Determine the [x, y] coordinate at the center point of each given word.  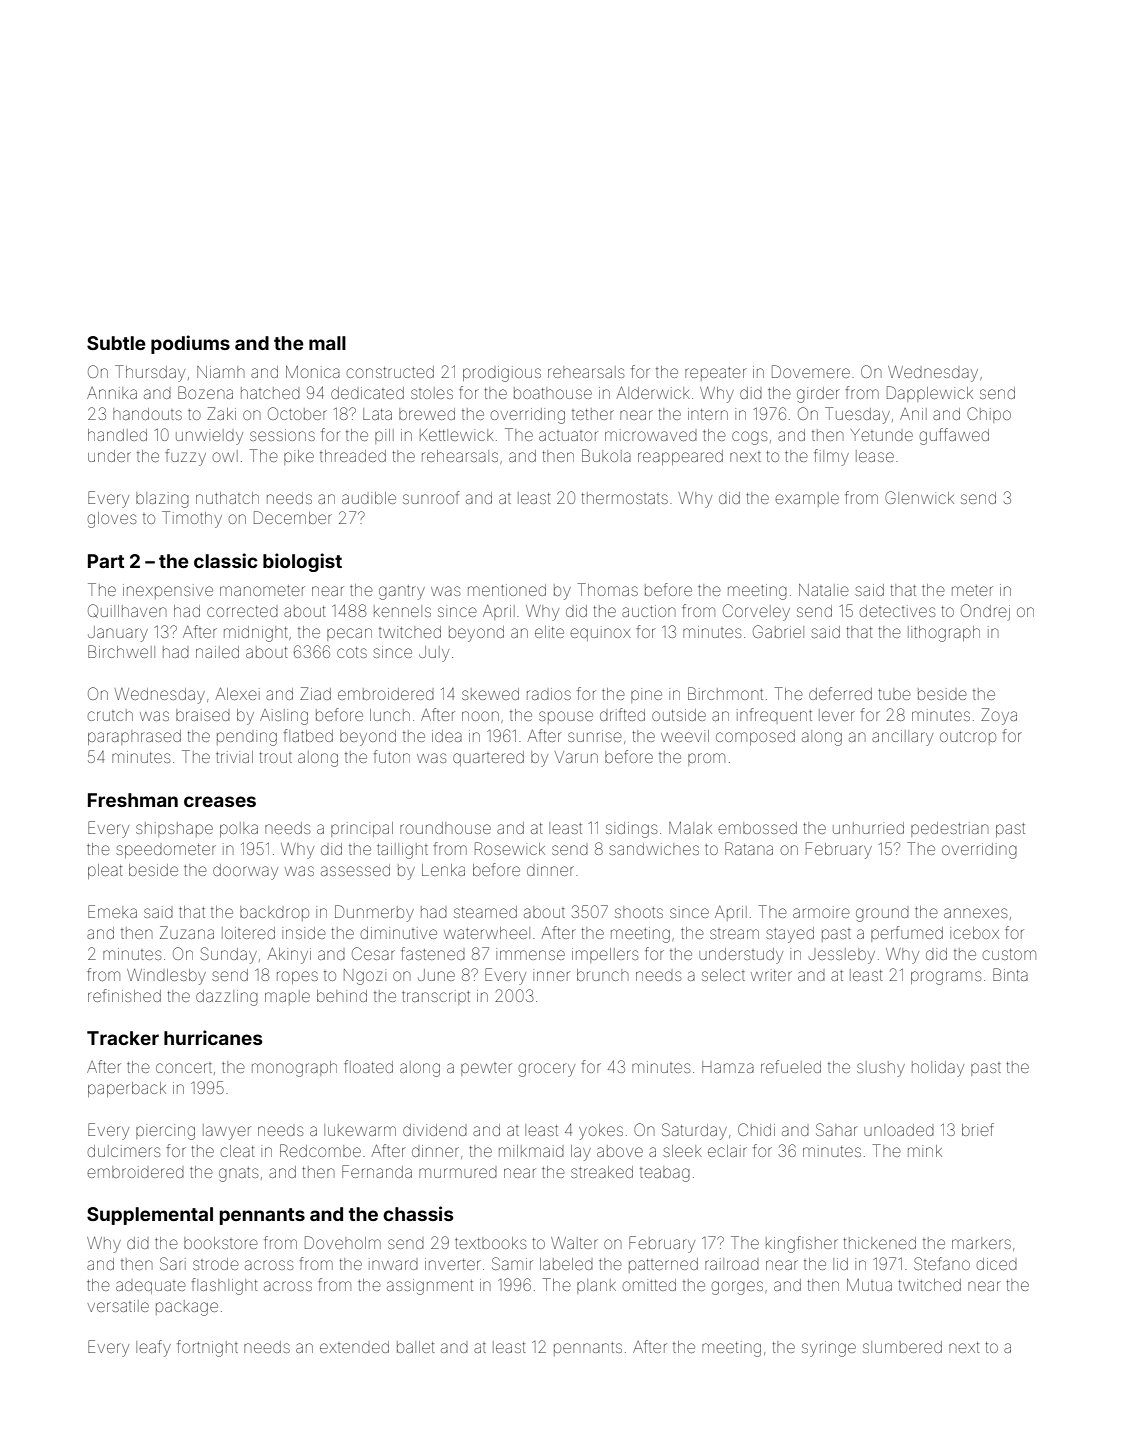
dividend [435, 1130]
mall [327, 343]
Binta [1010, 974]
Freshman [133, 800]
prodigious [502, 374]
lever [837, 715]
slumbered [902, 1347]
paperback [127, 1089]
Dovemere [811, 371]
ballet [416, 1347]
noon [480, 716]
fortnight [207, 1348]
